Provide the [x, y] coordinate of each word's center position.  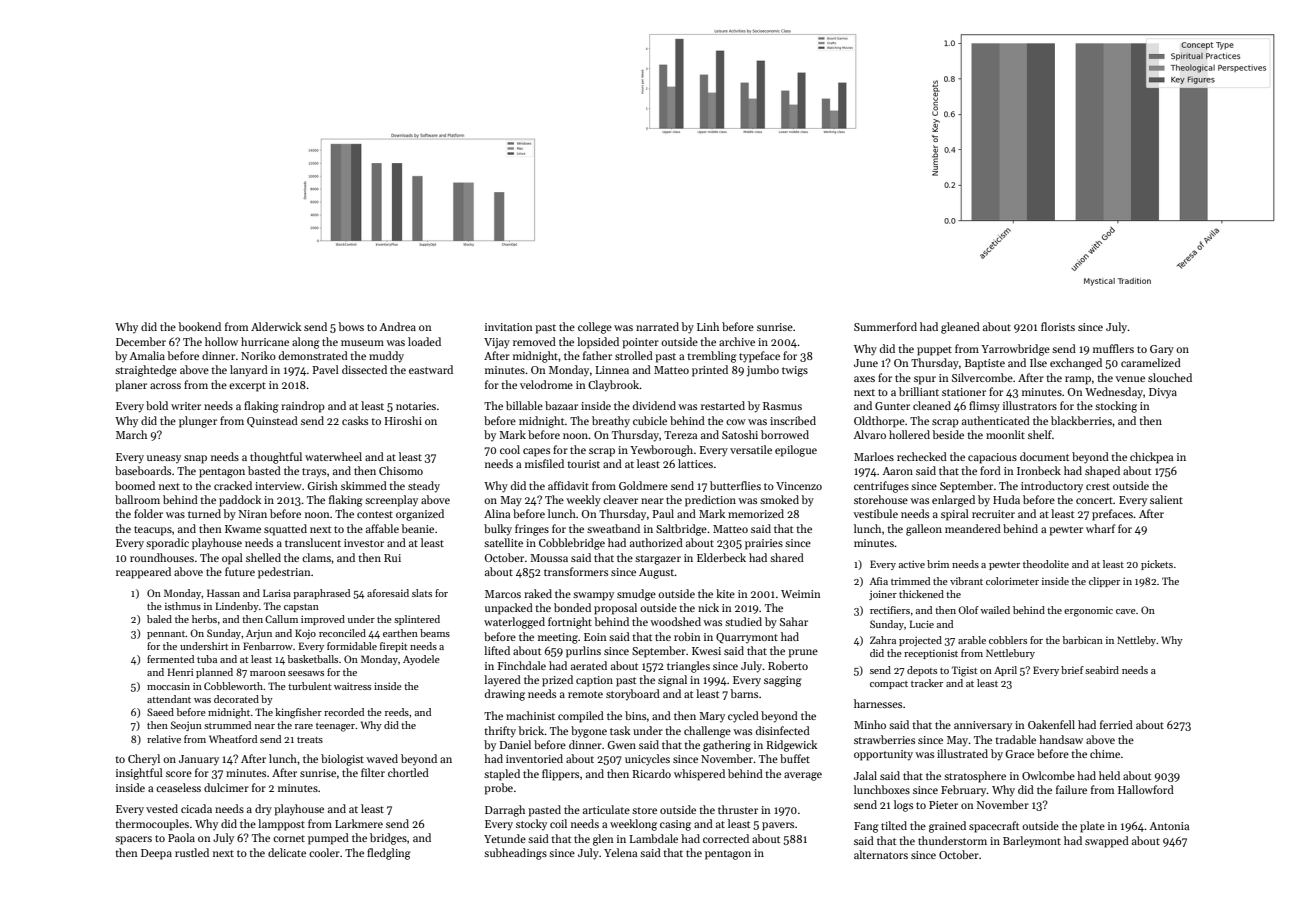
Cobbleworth [233, 686]
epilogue [796, 451]
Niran [253, 514]
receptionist [931, 654]
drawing [505, 695]
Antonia [1169, 826]
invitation [509, 327]
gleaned [960, 328]
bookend [199, 326]
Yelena [620, 852]
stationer [964, 392]
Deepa [156, 854]
